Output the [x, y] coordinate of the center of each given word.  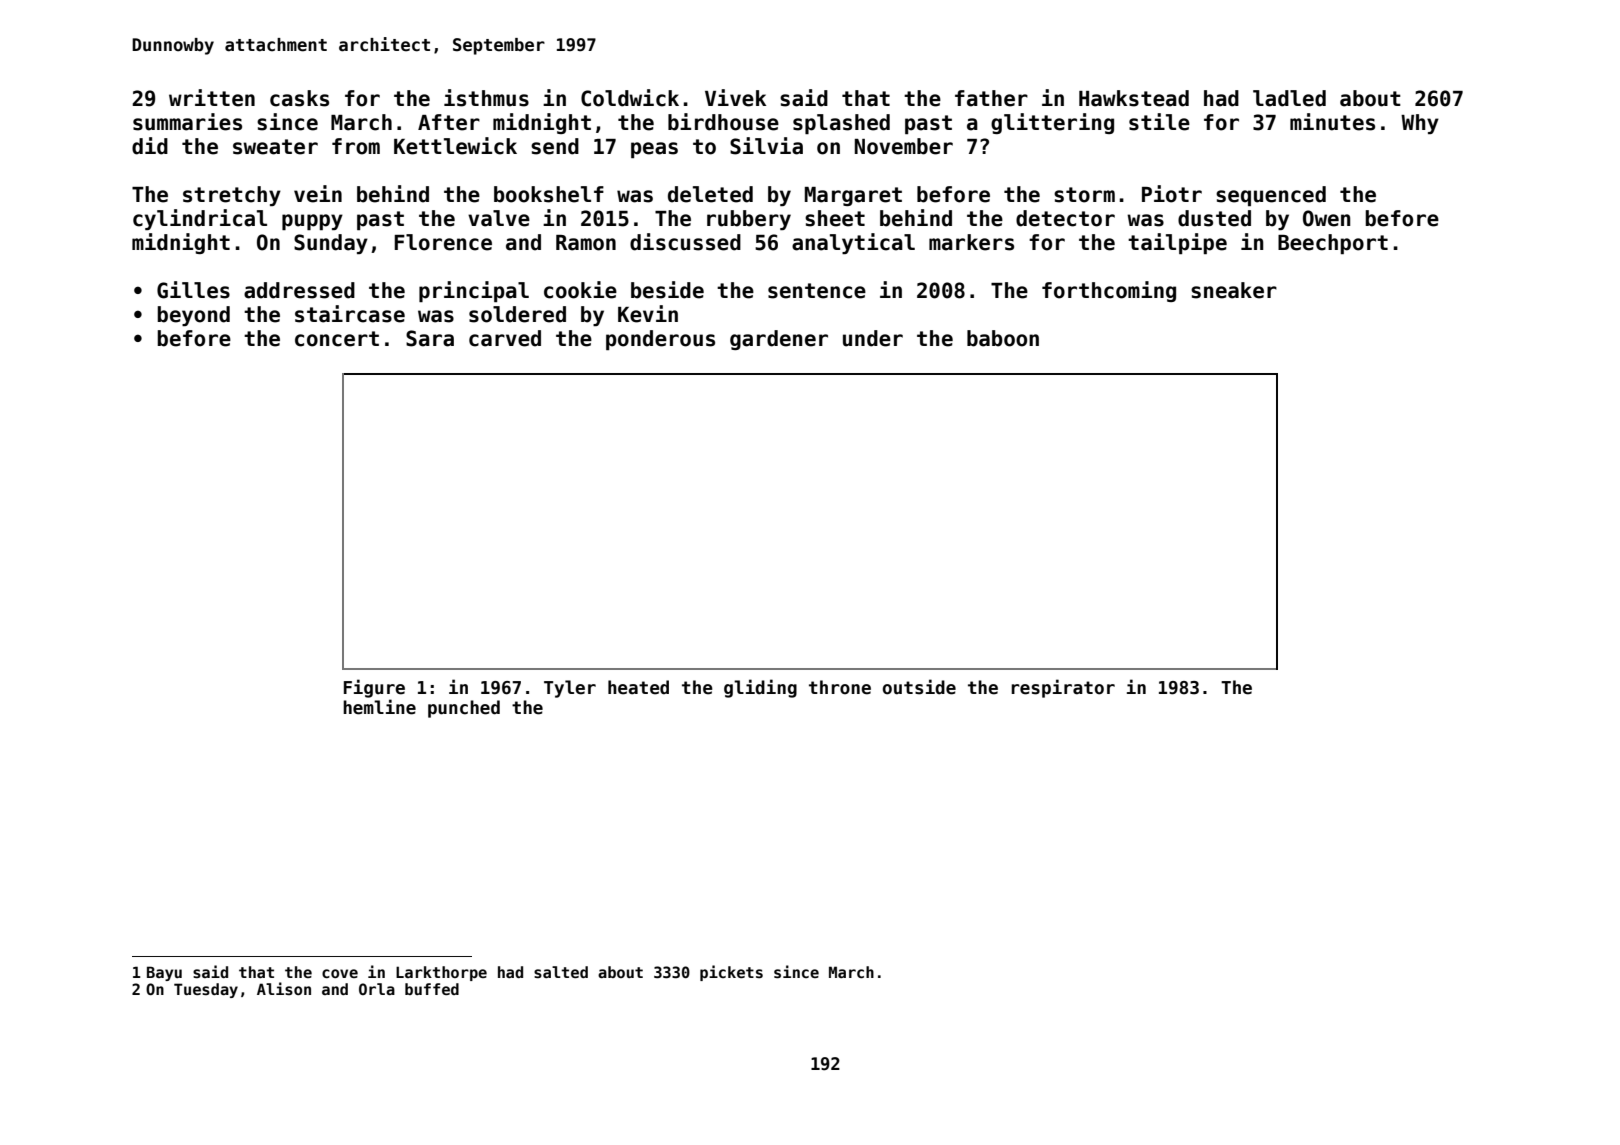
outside [919, 687]
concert [337, 339]
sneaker [1234, 290]
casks [299, 98]
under [873, 338]
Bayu [164, 973]
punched [464, 709]
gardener [779, 340]
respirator [1063, 688]
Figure [374, 688]
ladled [1289, 98]
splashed [841, 124]
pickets [731, 973]
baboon [1003, 338]
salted [561, 972]
